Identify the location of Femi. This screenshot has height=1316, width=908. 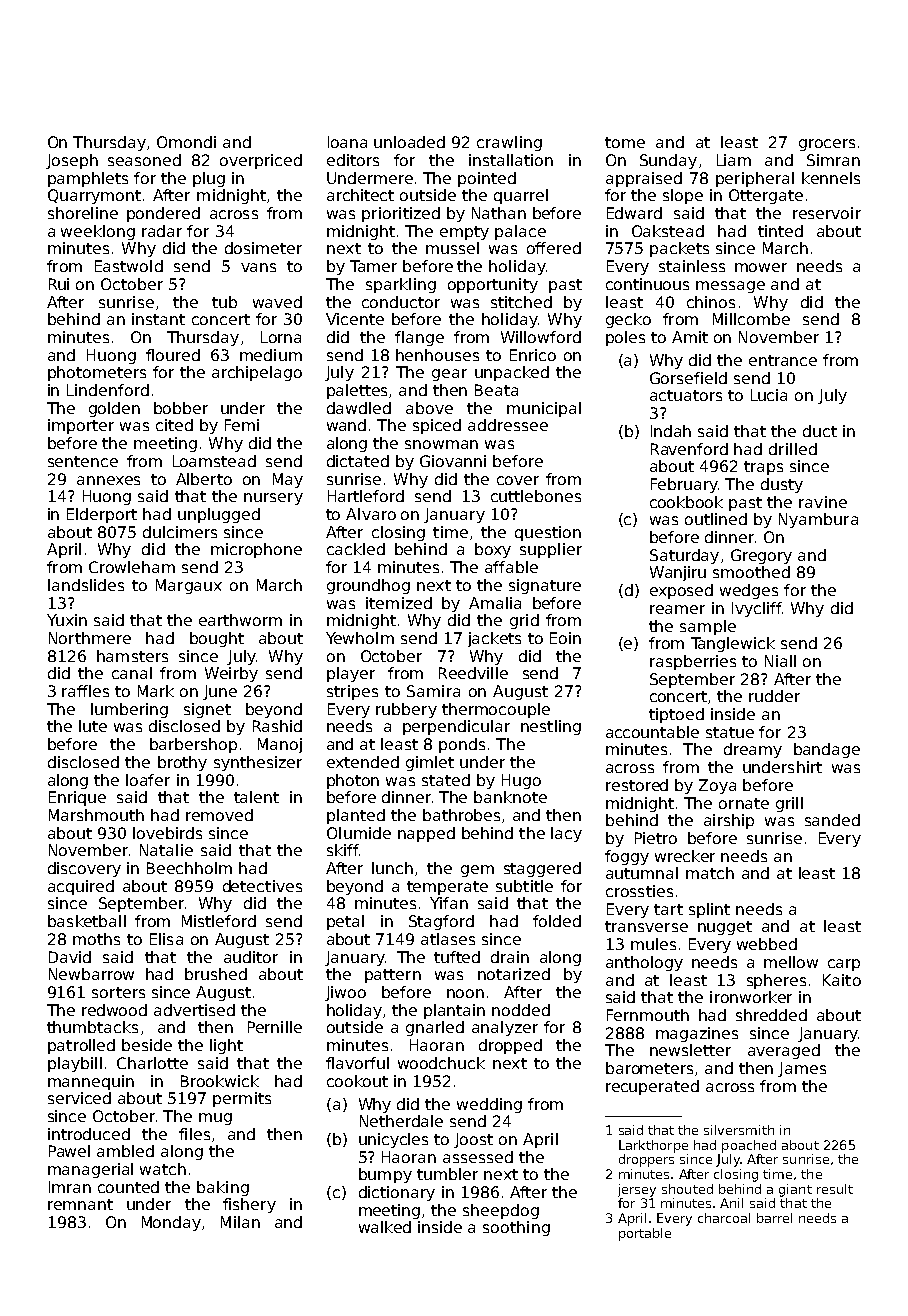
(242, 425).
